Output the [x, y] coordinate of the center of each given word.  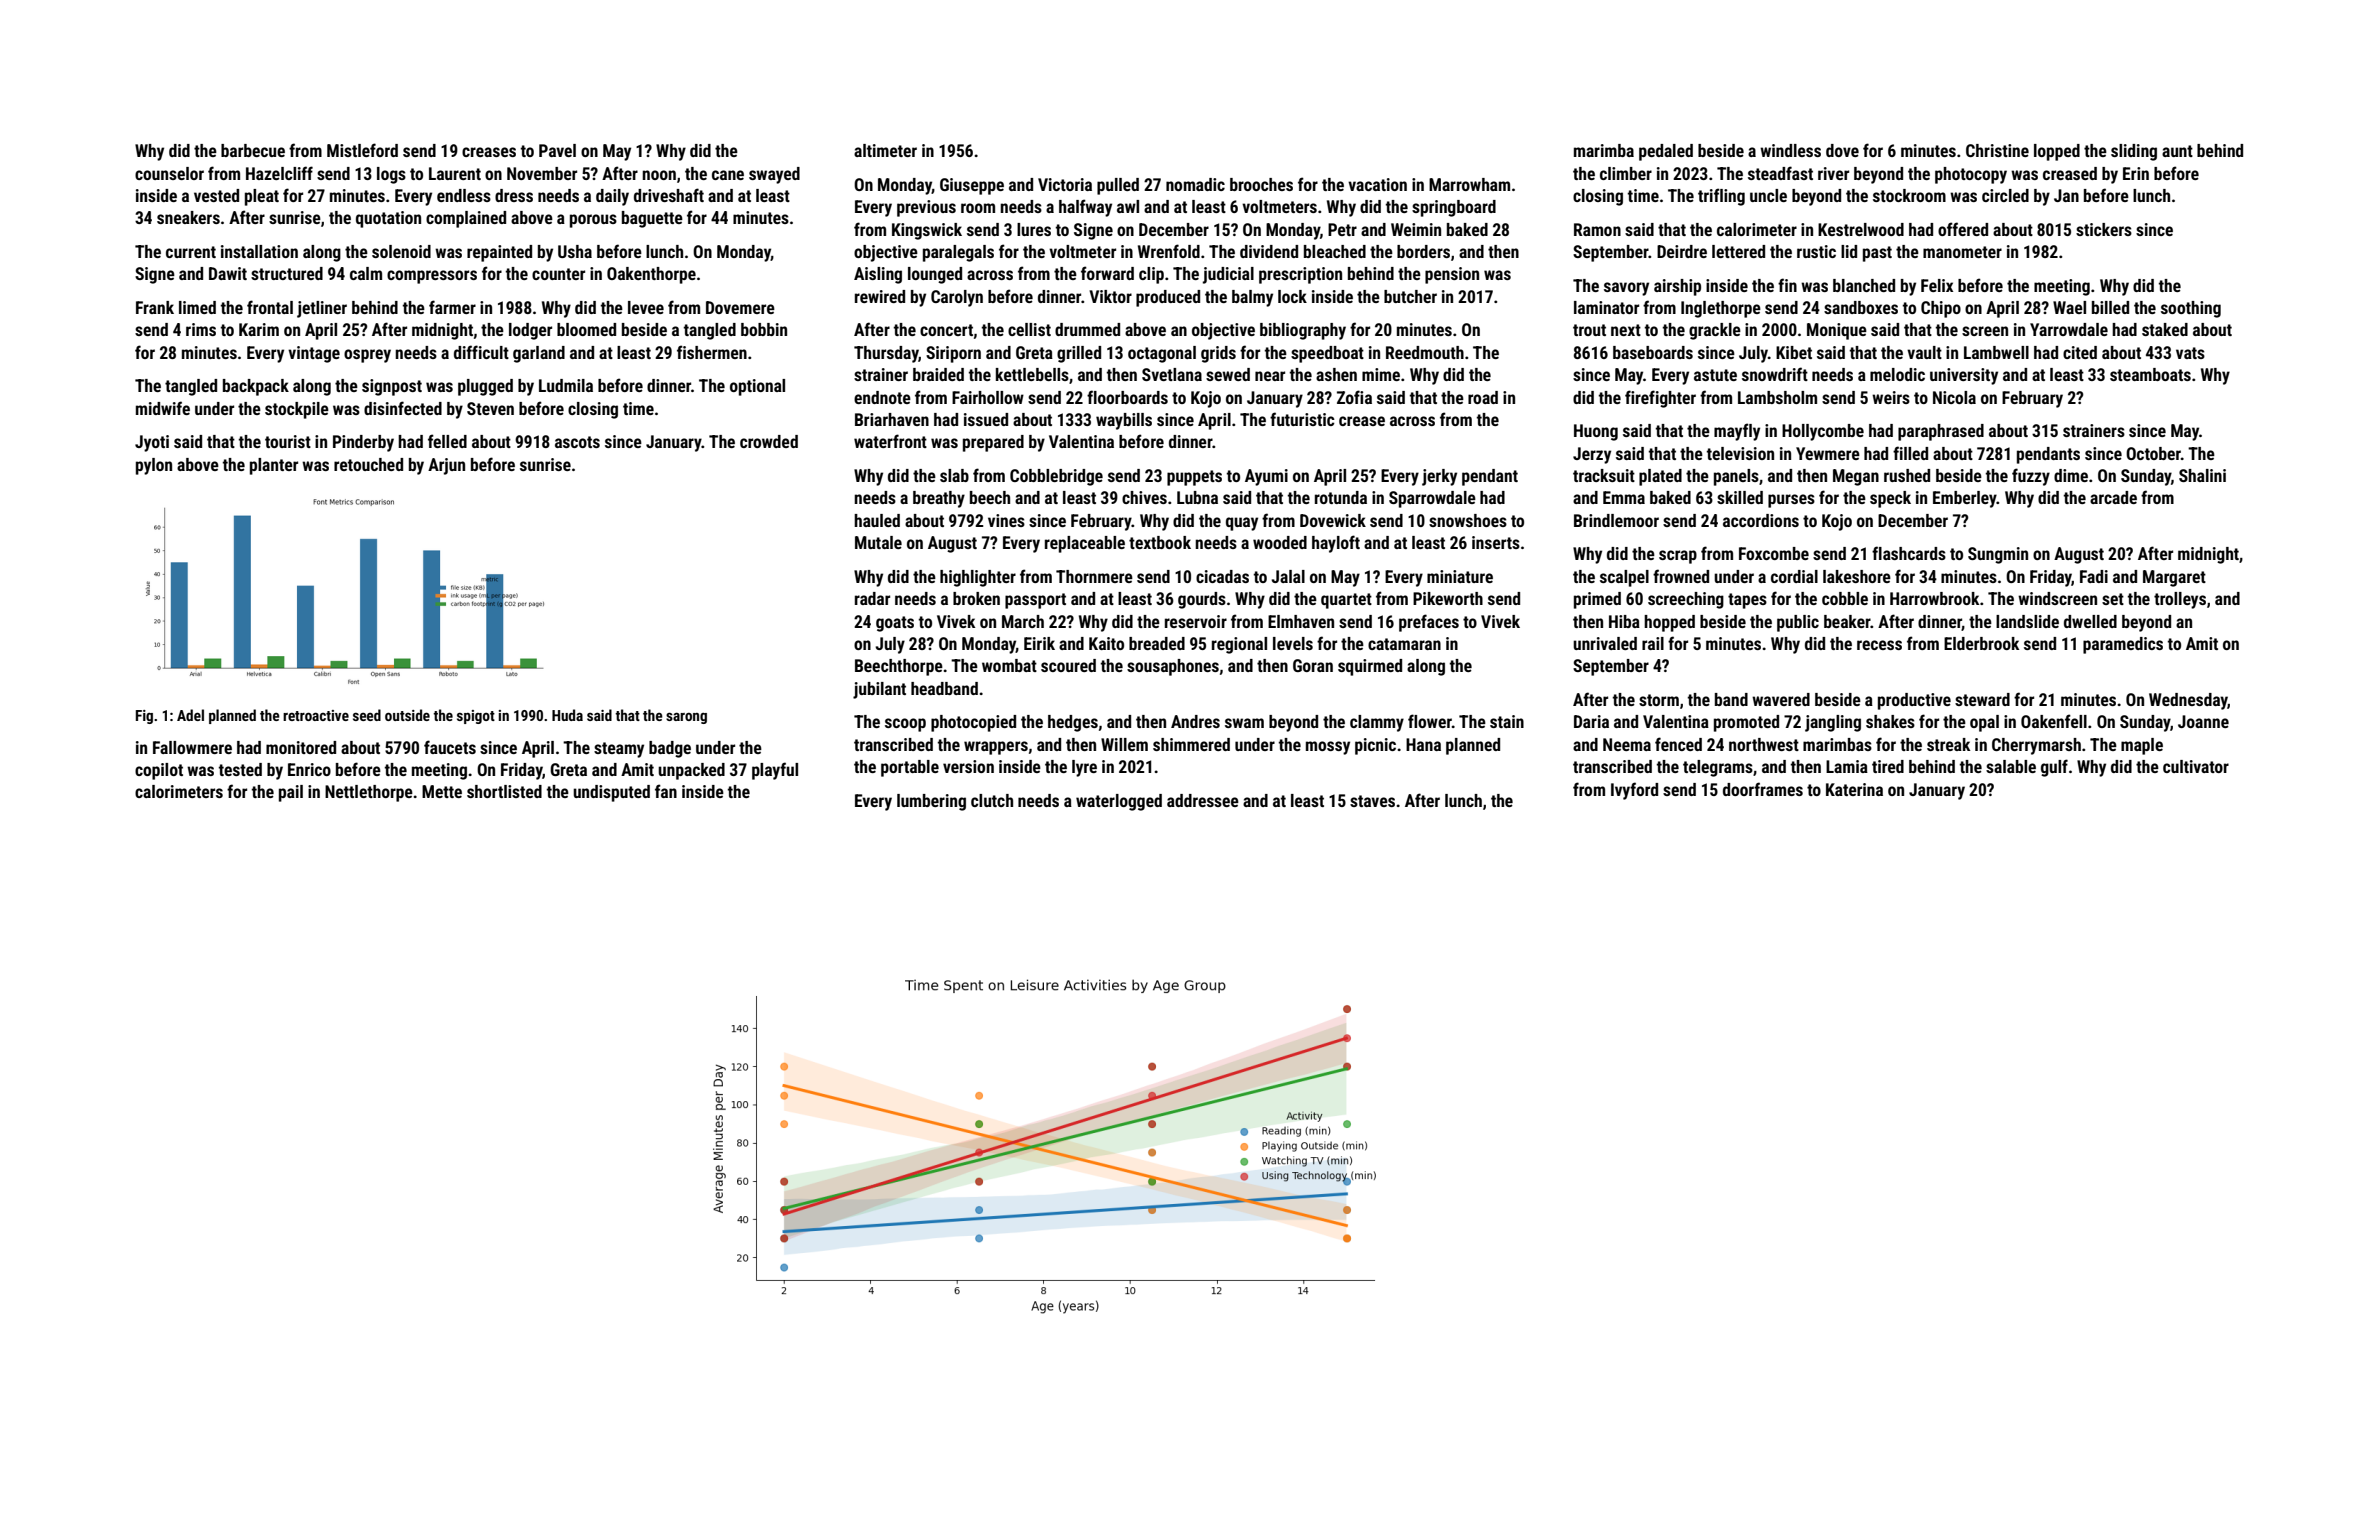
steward [1982, 699]
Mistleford [362, 150]
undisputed [611, 793]
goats [895, 624]
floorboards [1127, 397]
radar [872, 598]
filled [1910, 453]
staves [1372, 801]
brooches [1261, 184]
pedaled [1666, 152]
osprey [367, 356]
